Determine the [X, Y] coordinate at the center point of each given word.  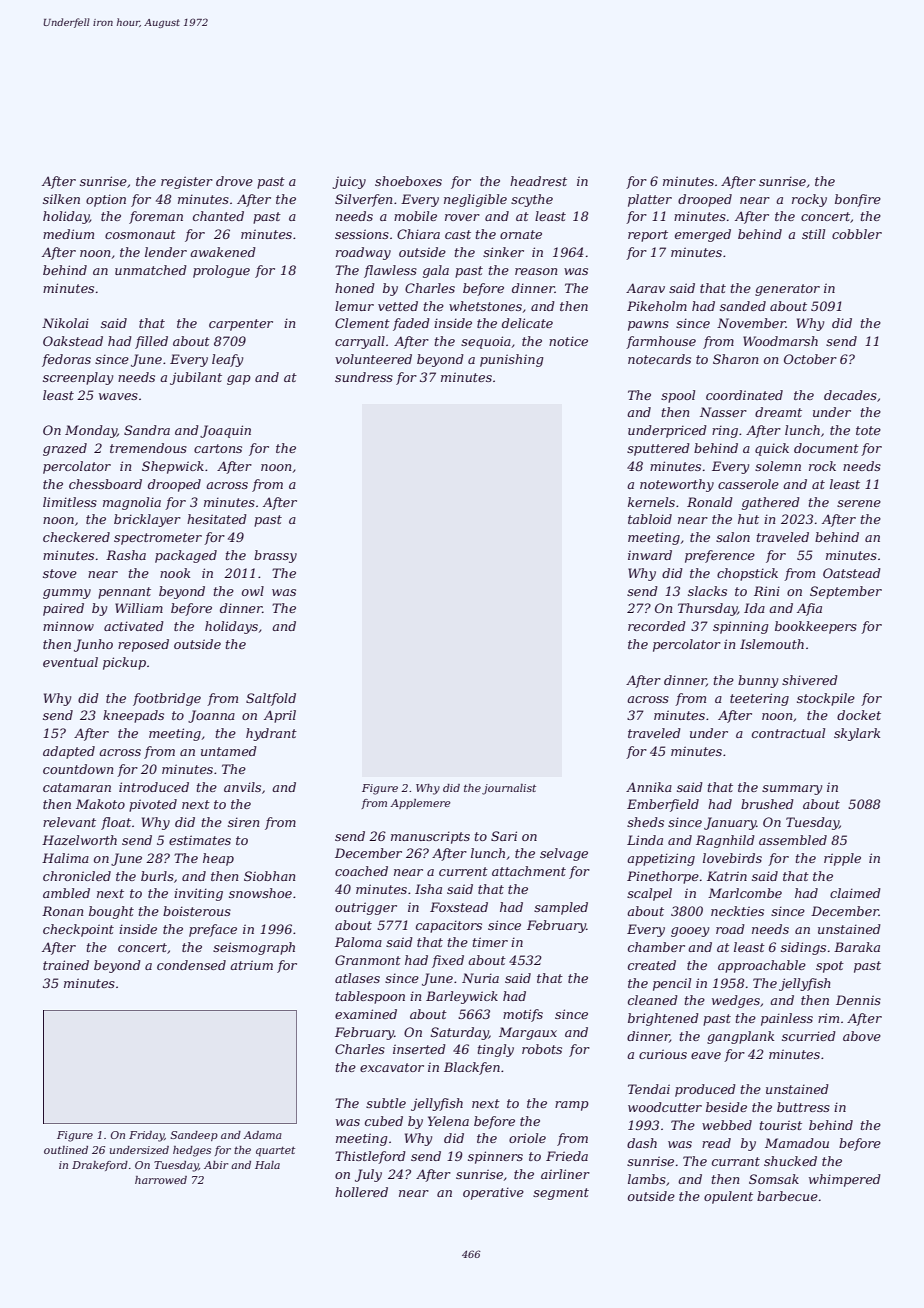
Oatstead [852, 573]
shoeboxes [408, 181]
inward [650, 555]
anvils [242, 787]
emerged [703, 235]
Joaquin [225, 431]
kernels [651, 502]
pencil [672, 984]
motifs [523, 1015]
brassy [275, 556]
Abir [216, 1165]
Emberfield [663, 805]
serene [859, 503]
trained [66, 965]
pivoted [153, 805]
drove [234, 181]
